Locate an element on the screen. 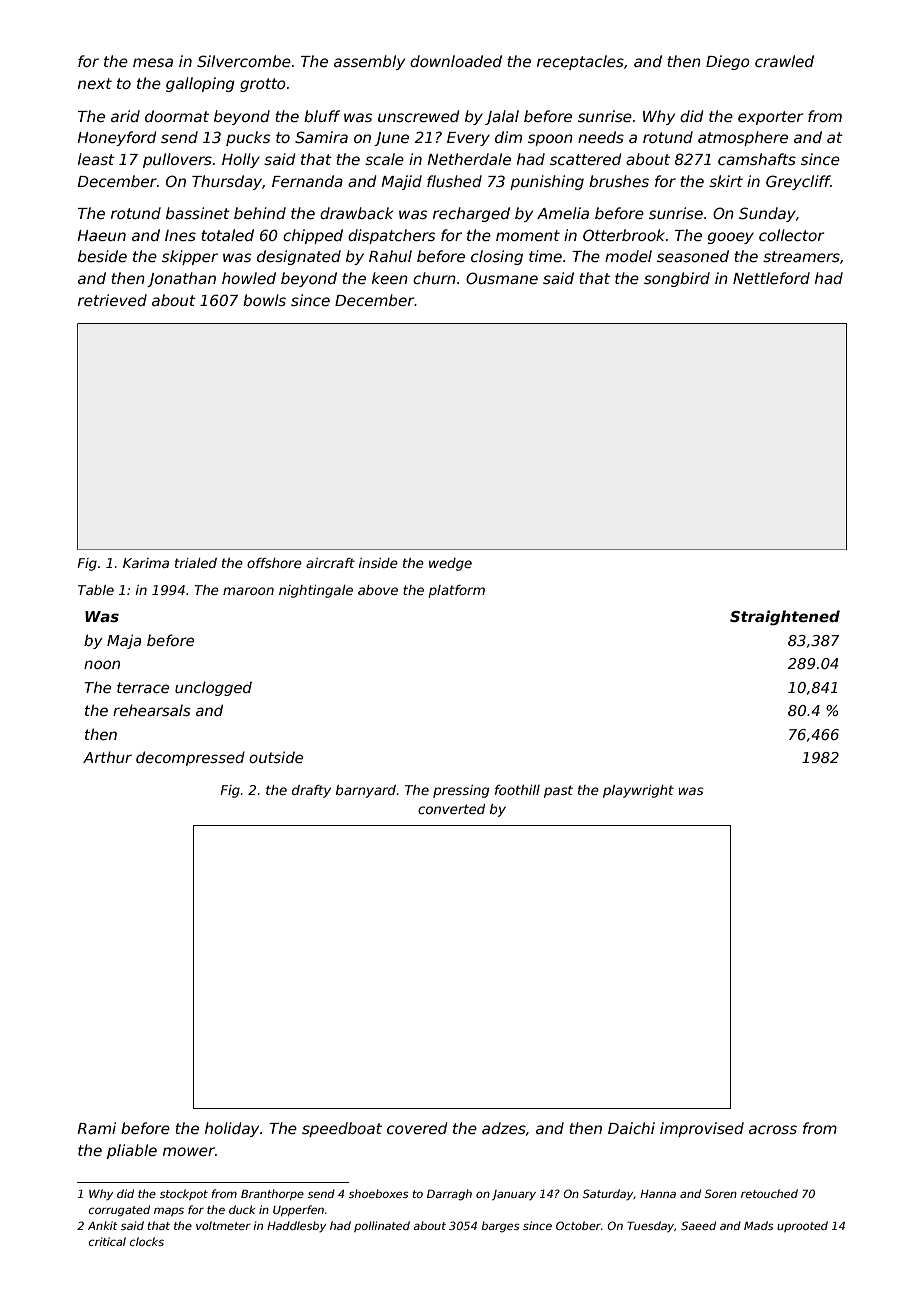 This screenshot has width=924, height=1308. past is located at coordinates (558, 791).
